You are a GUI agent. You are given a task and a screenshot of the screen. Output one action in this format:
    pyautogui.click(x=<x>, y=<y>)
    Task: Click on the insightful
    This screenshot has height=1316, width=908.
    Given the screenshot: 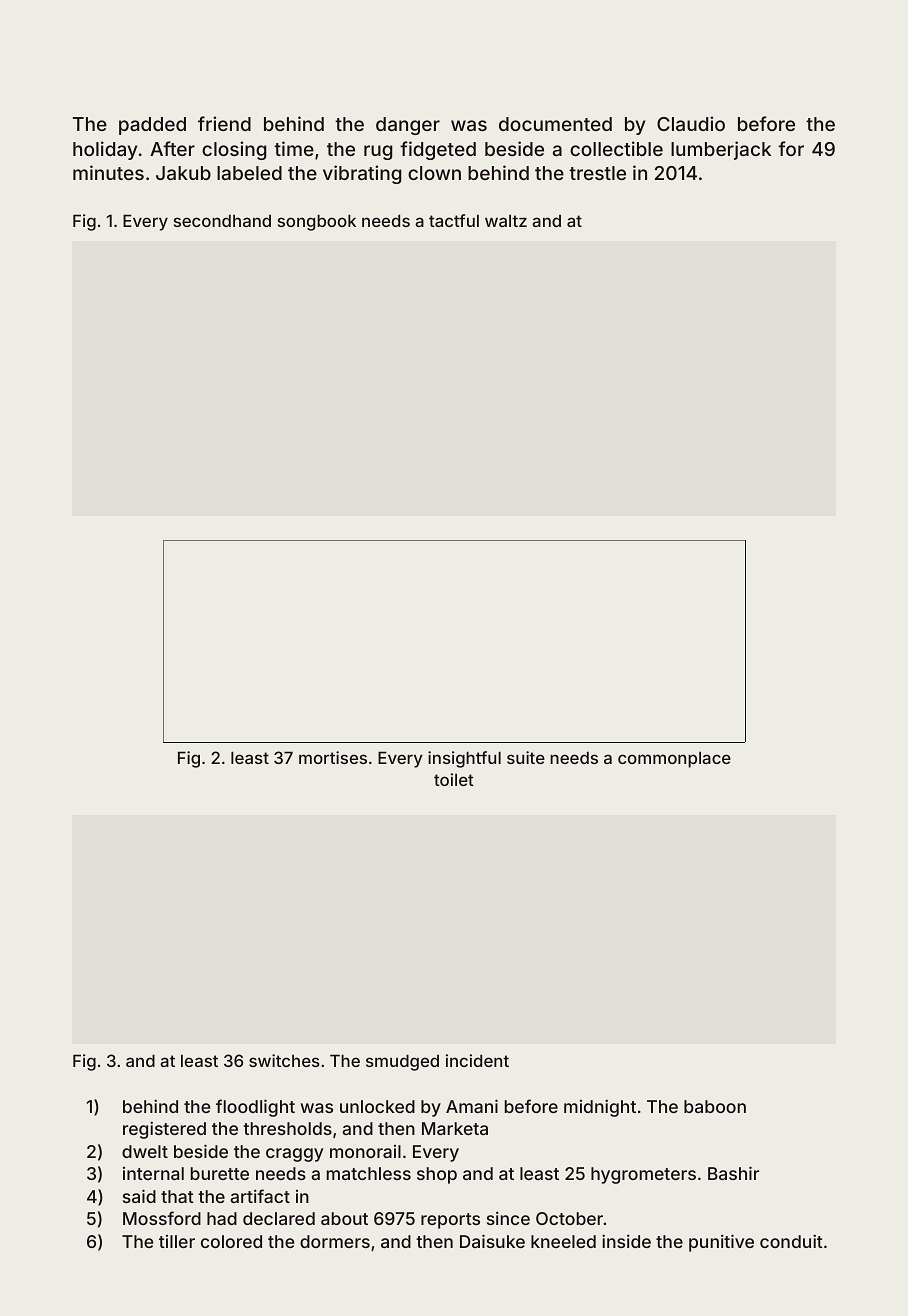 What is the action you would take?
    pyautogui.click(x=464, y=759)
